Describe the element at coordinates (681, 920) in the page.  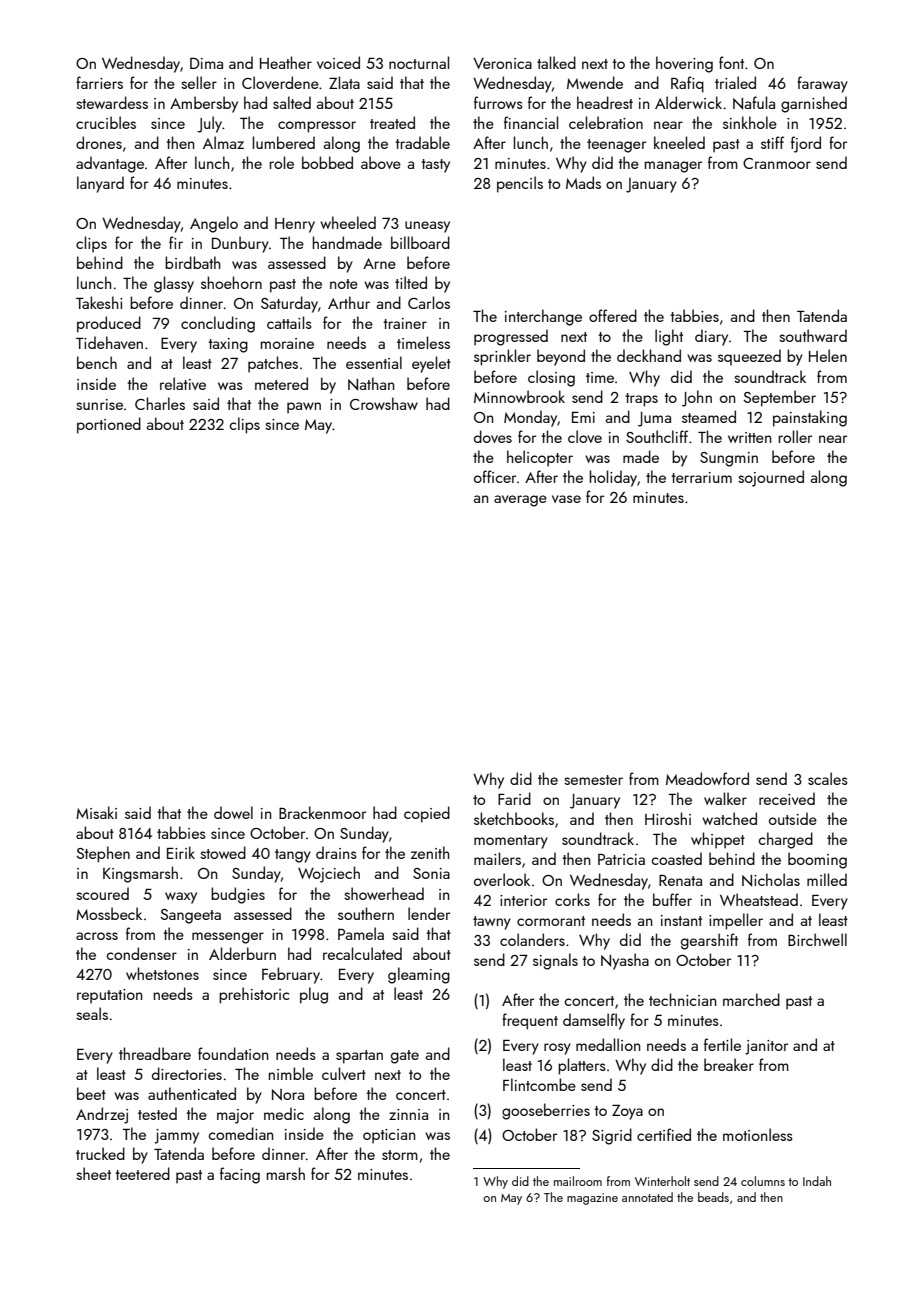
I see `instant` at that location.
